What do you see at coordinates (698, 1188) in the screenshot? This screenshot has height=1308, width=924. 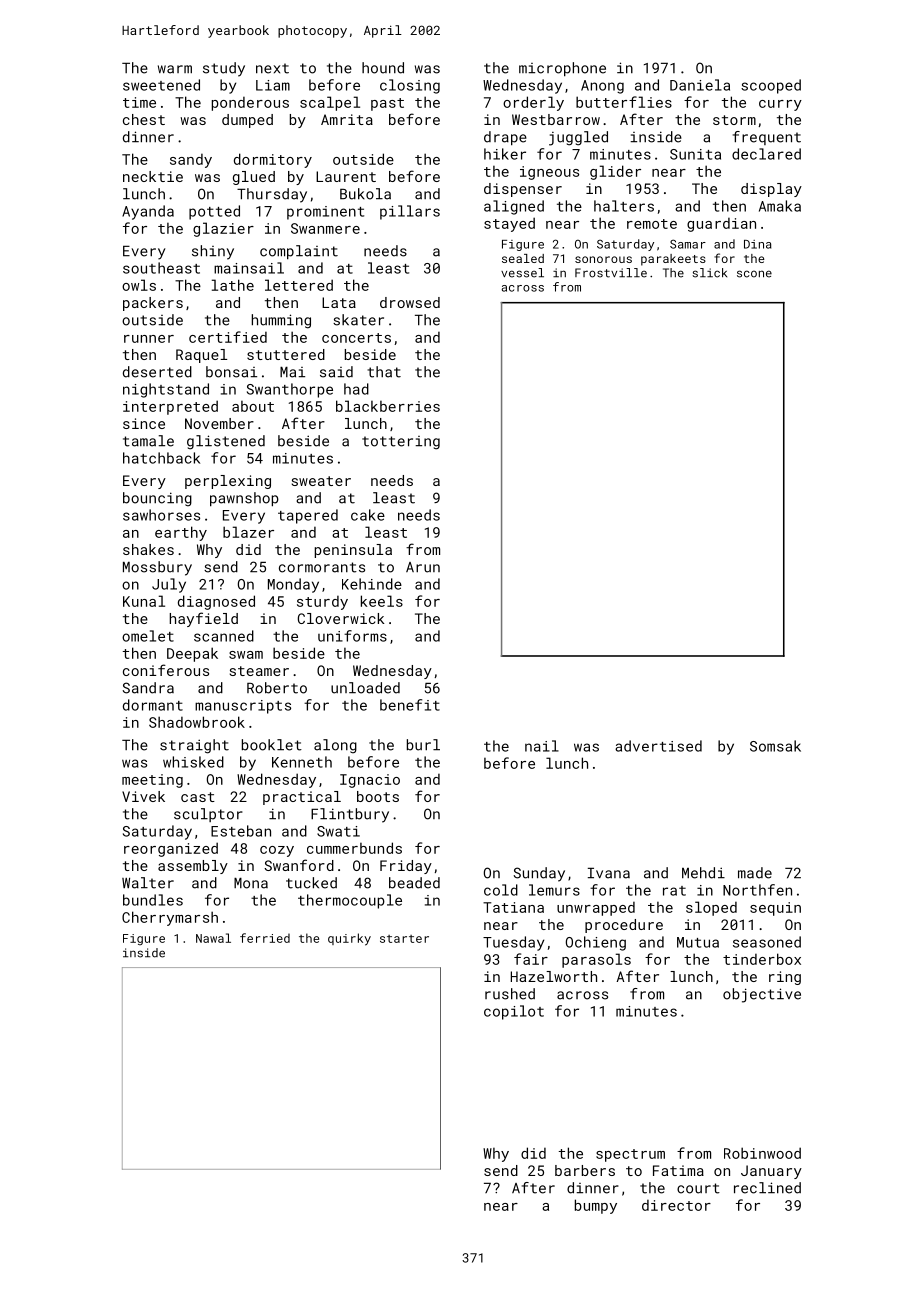 I see `court` at bounding box center [698, 1188].
